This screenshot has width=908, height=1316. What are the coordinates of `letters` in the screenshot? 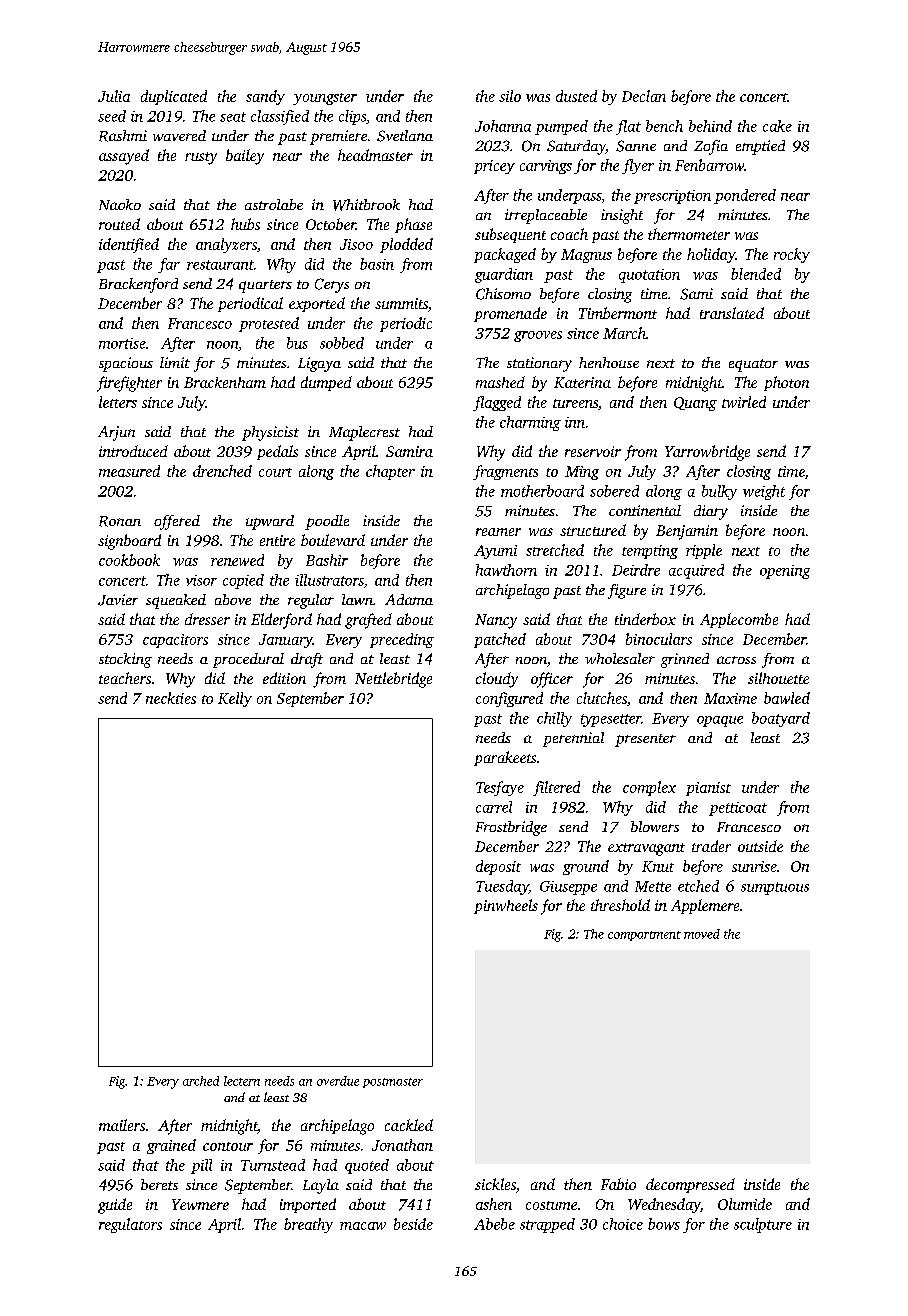 It's located at (118, 402).
